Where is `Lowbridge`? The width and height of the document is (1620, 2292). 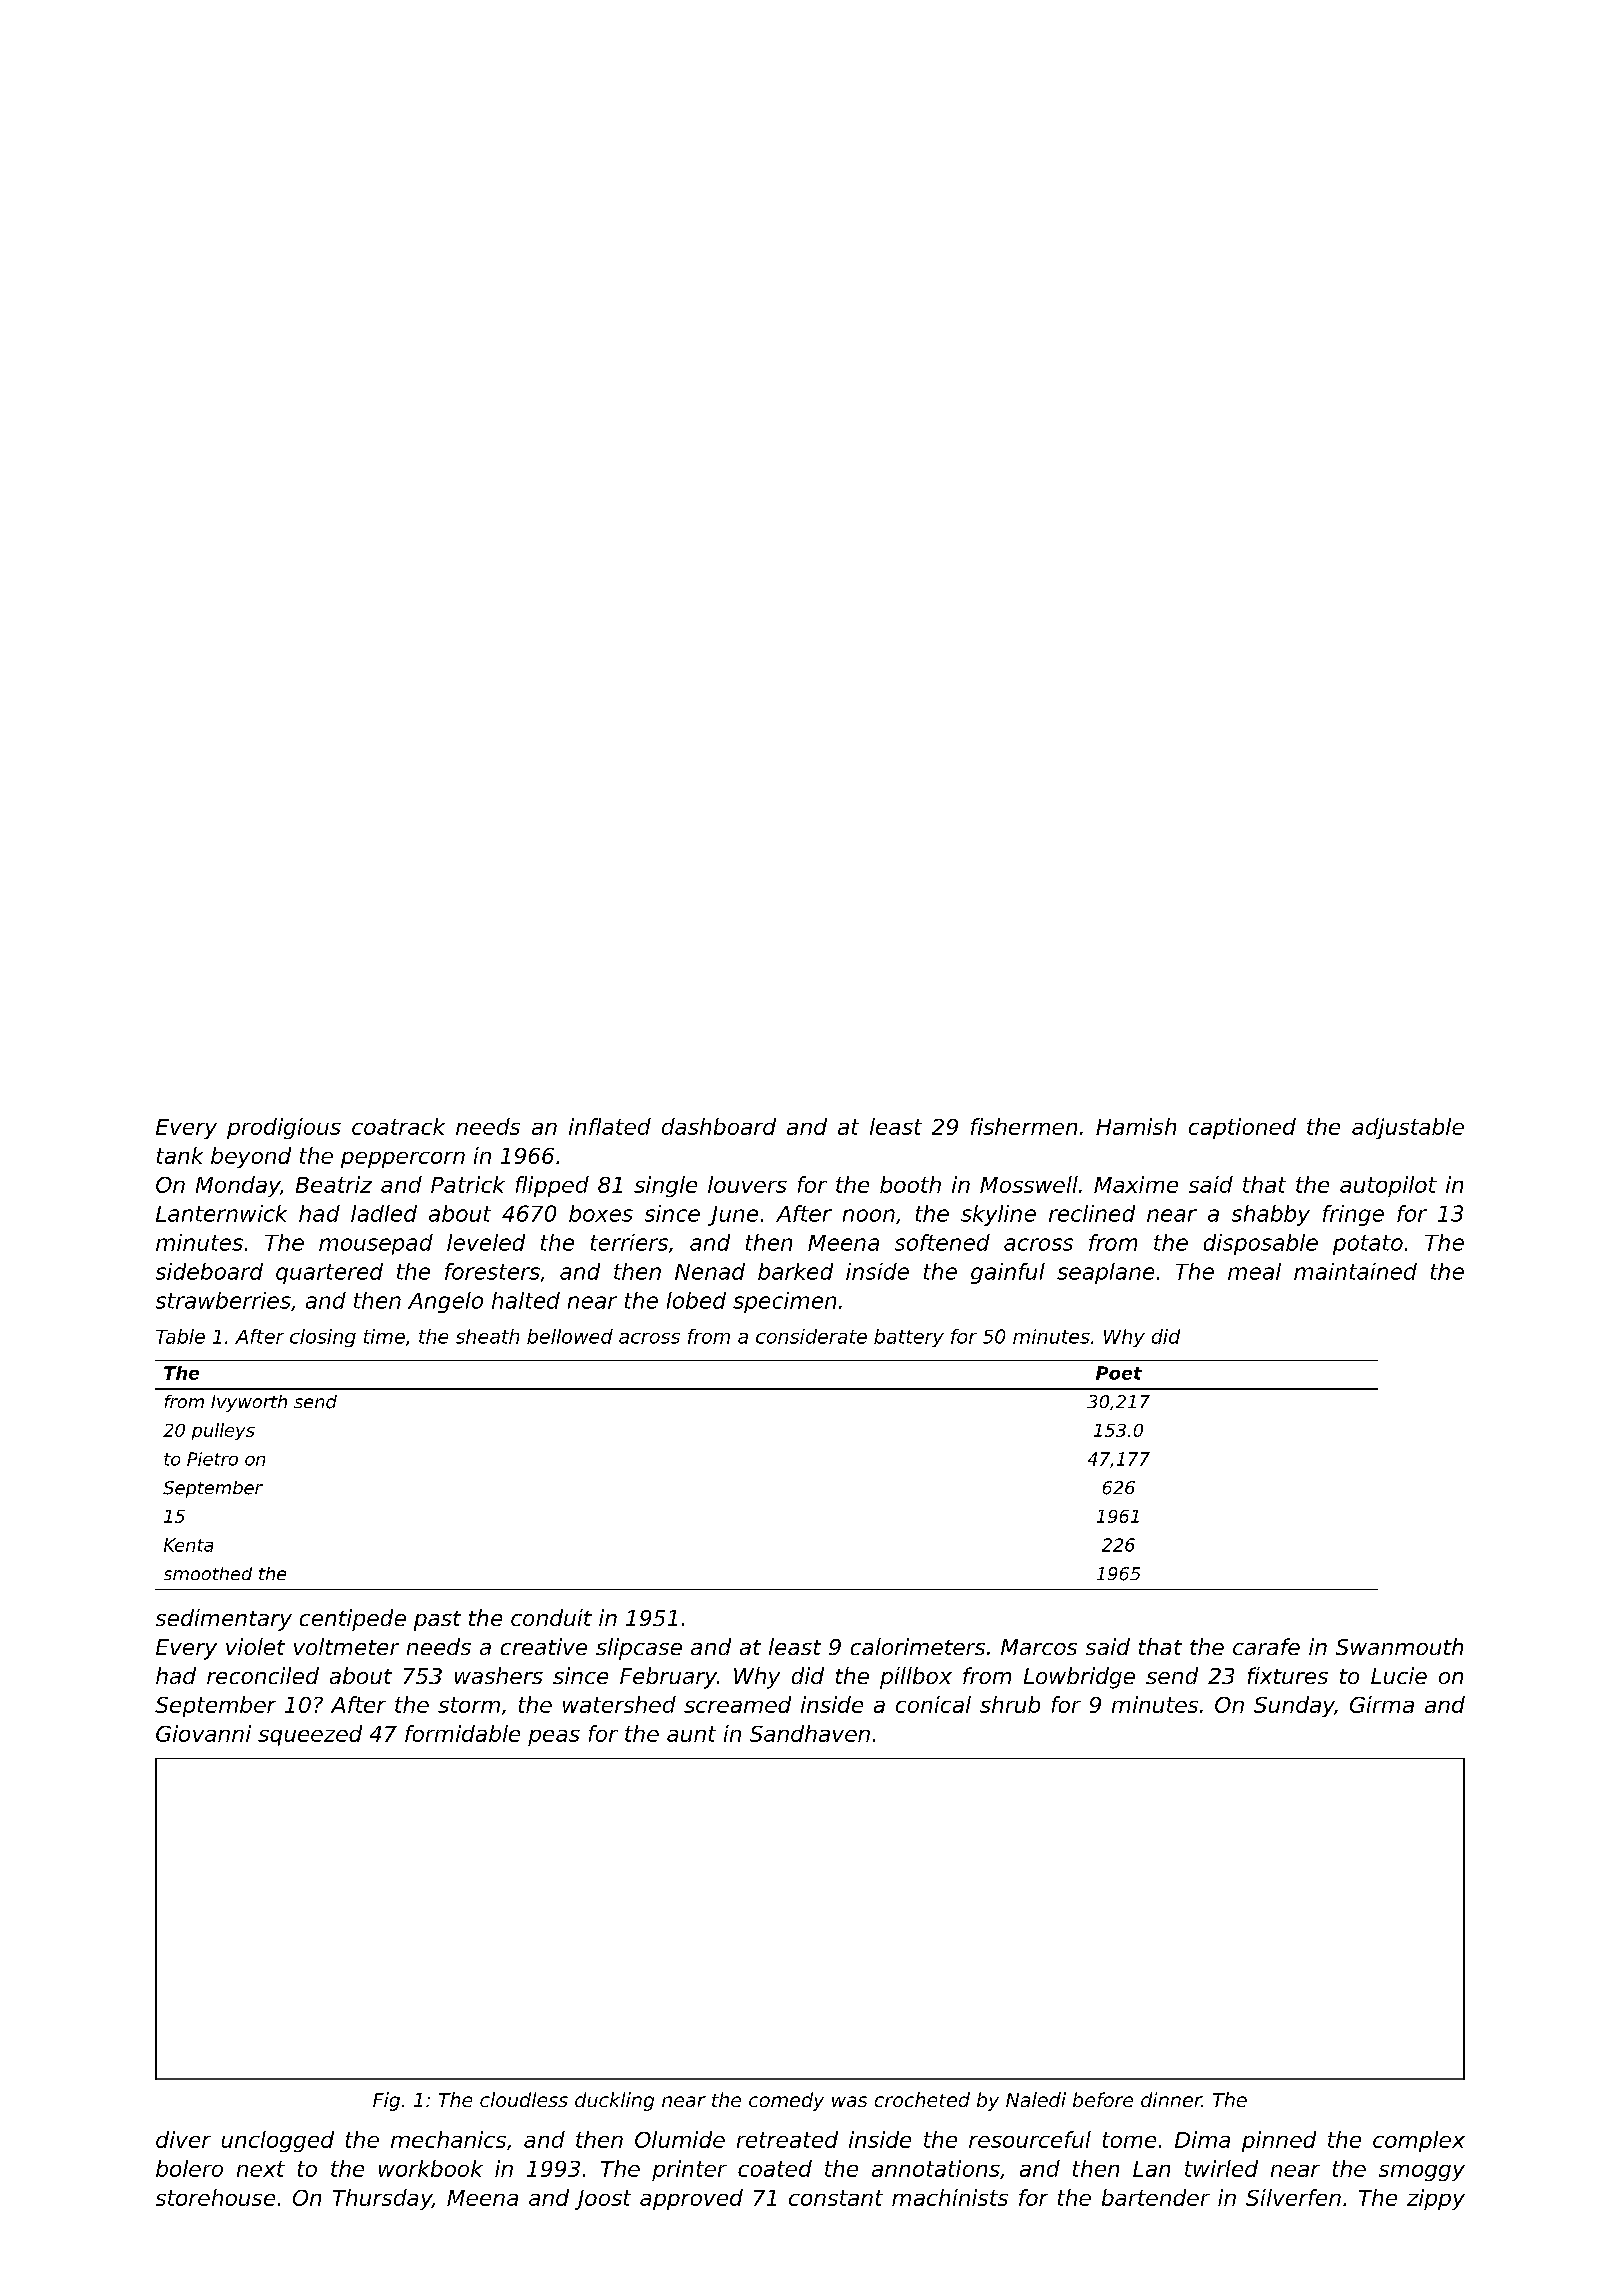
Lowbridge is located at coordinates (1079, 1678).
